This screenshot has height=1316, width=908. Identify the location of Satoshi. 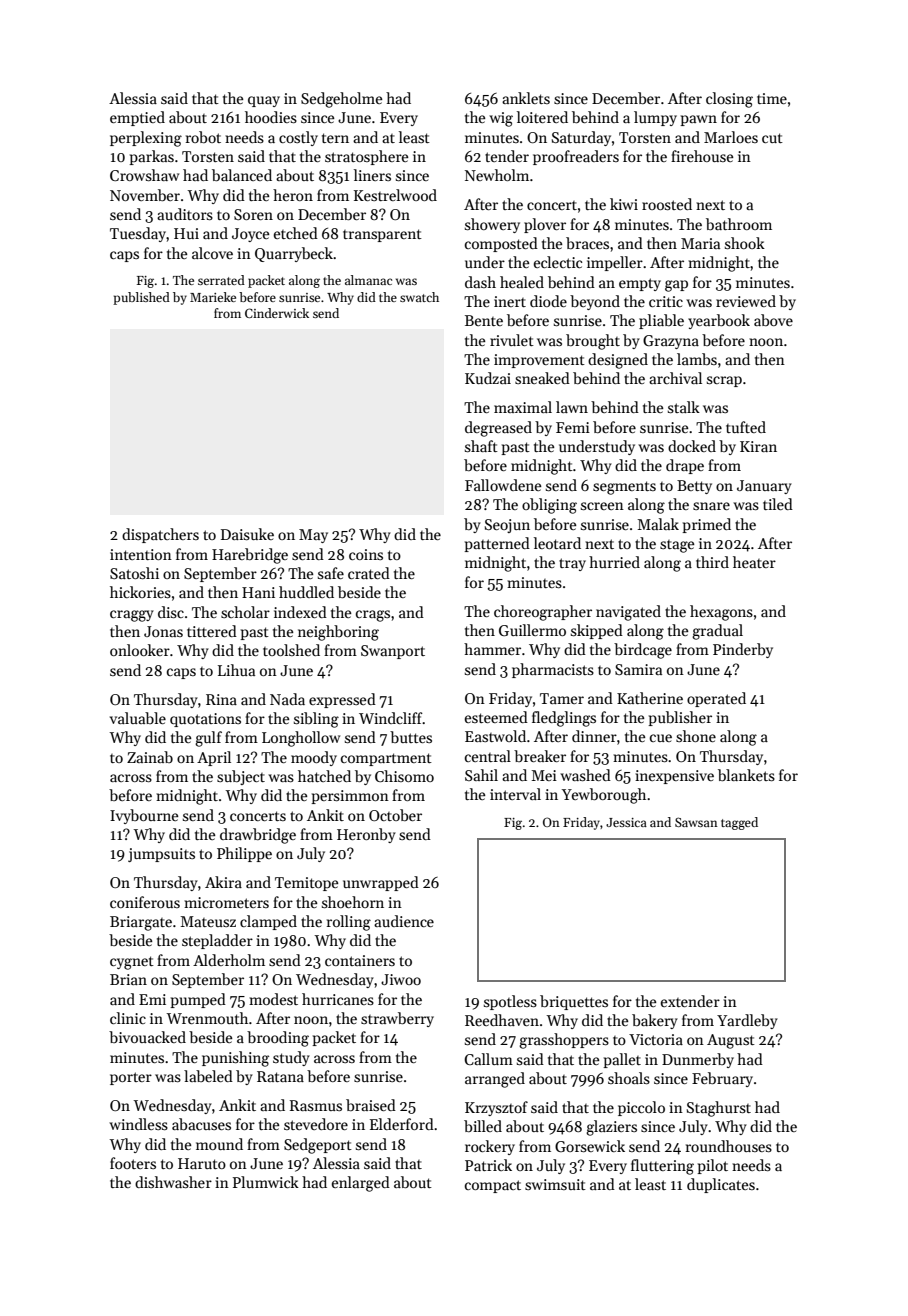
(134, 573).
